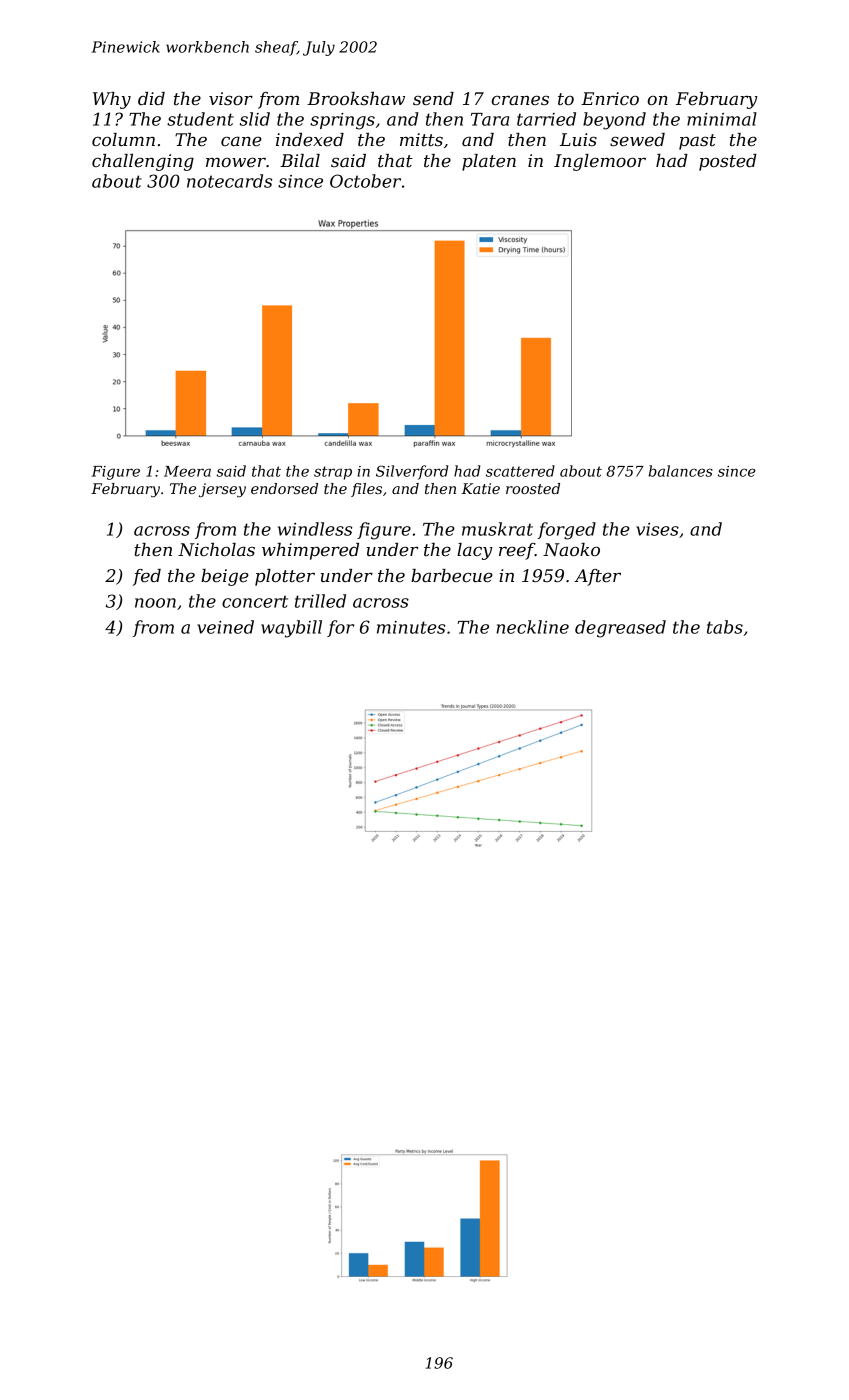 Image resolution: width=849 pixels, height=1400 pixels. I want to click on minutes, so click(411, 627).
